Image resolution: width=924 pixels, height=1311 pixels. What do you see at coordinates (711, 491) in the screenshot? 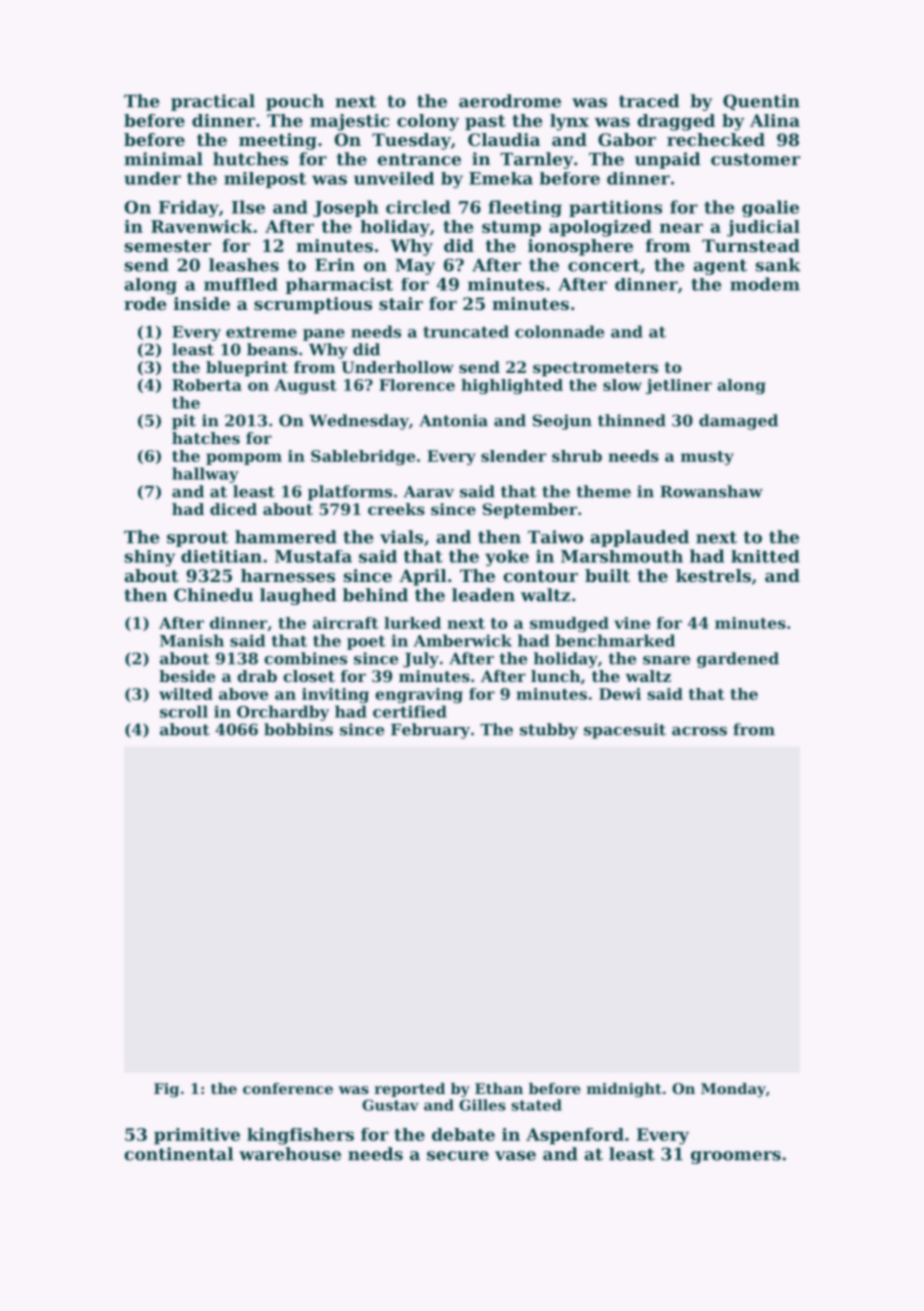
I see `Rowanshaw` at bounding box center [711, 491].
